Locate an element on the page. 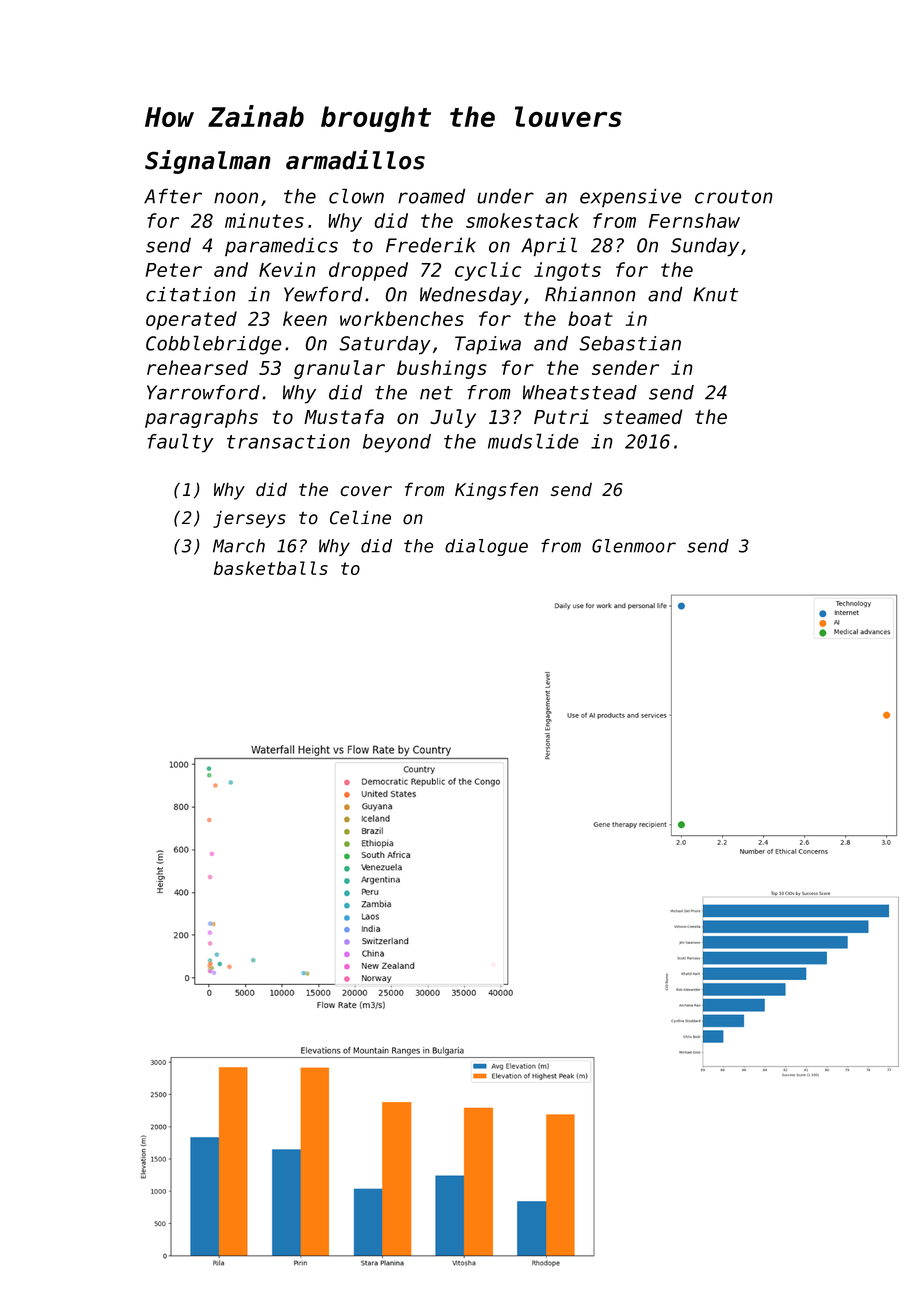 Image resolution: width=924 pixels, height=1314 pixels. ingots is located at coordinates (567, 271).
